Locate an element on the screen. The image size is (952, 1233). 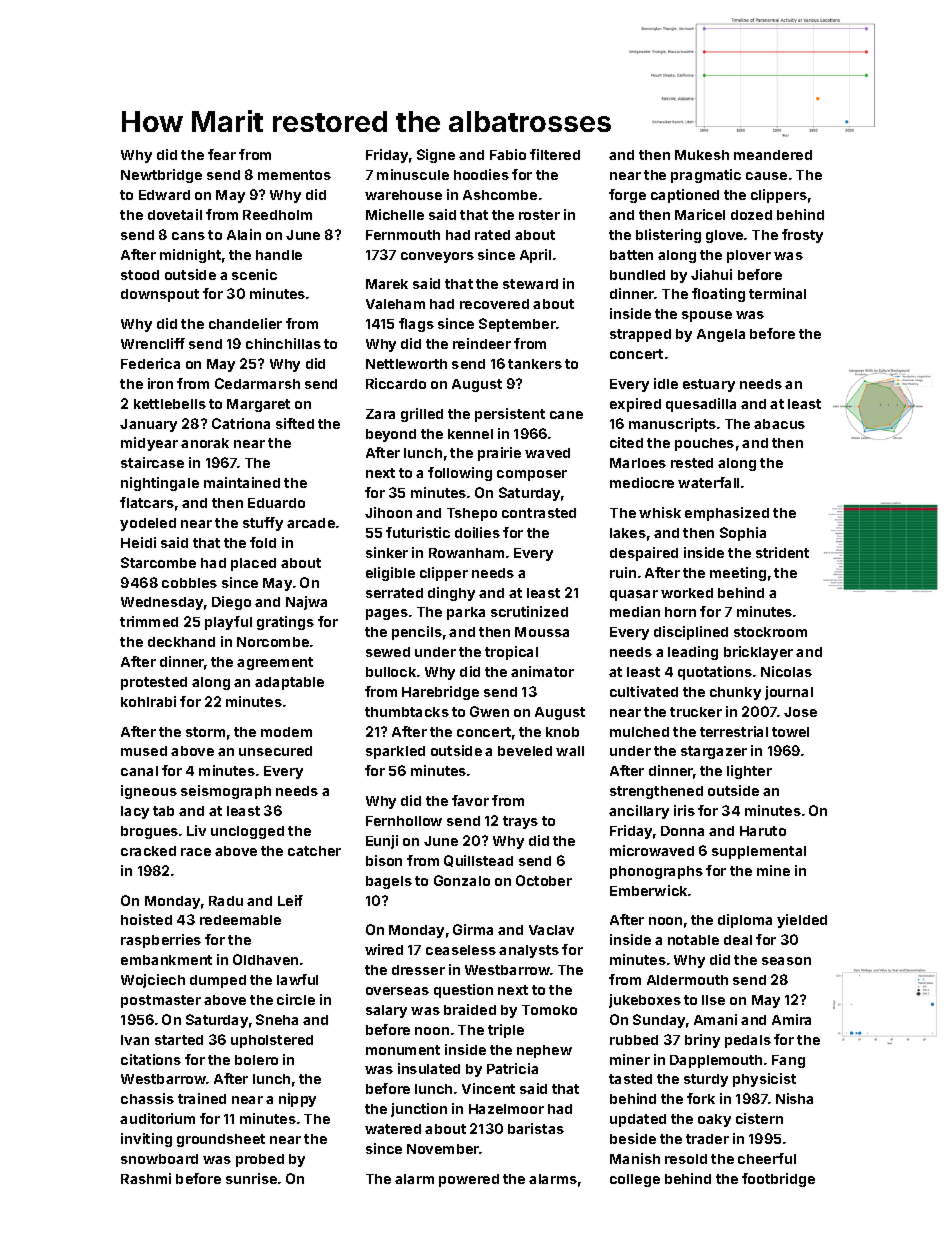
strident is located at coordinates (782, 552).
